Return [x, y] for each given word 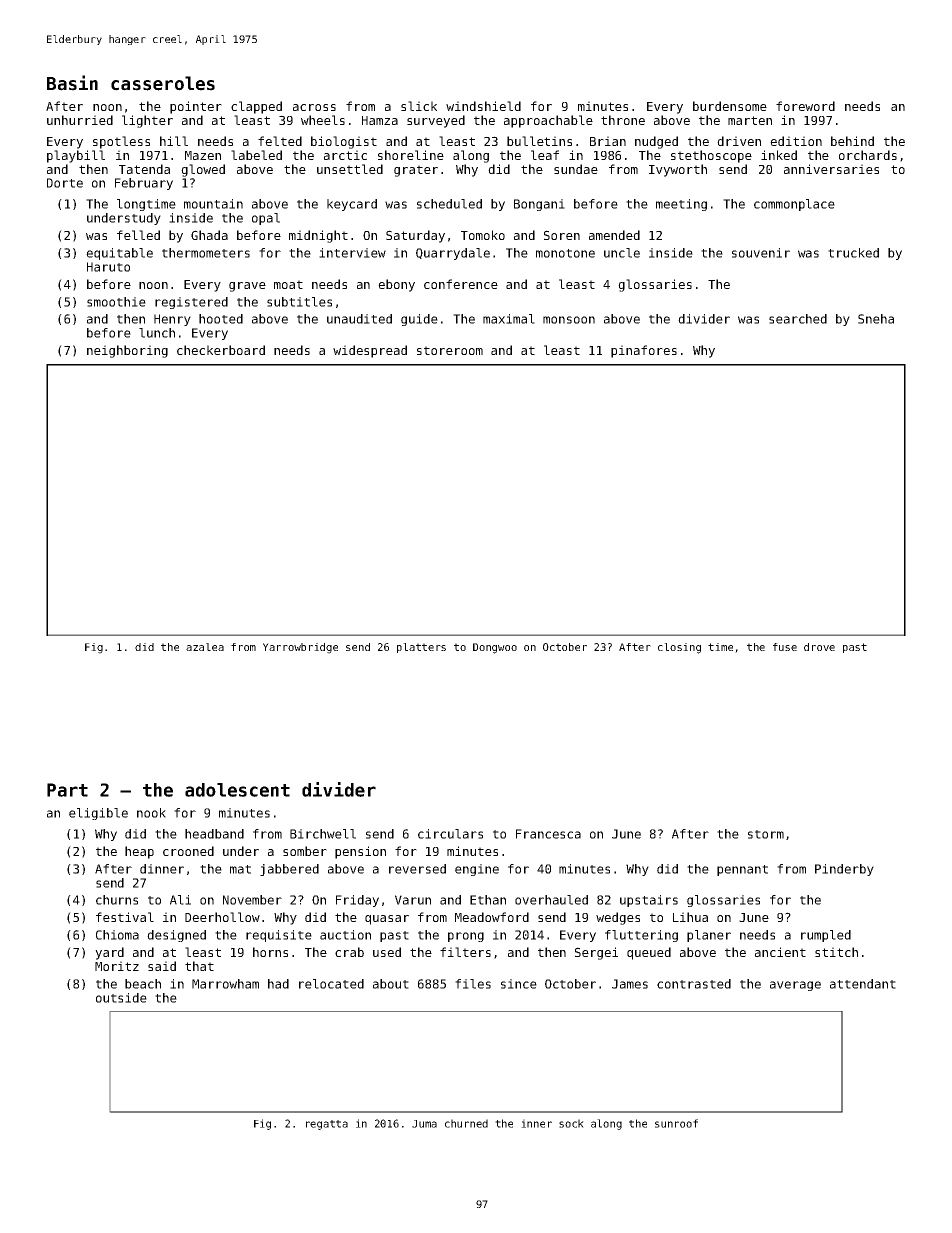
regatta [327, 1125]
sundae [576, 169]
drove [819, 647]
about [391, 984]
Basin [72, 83]
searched [798, 319]
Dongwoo [495, 648]
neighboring [127, 351]
